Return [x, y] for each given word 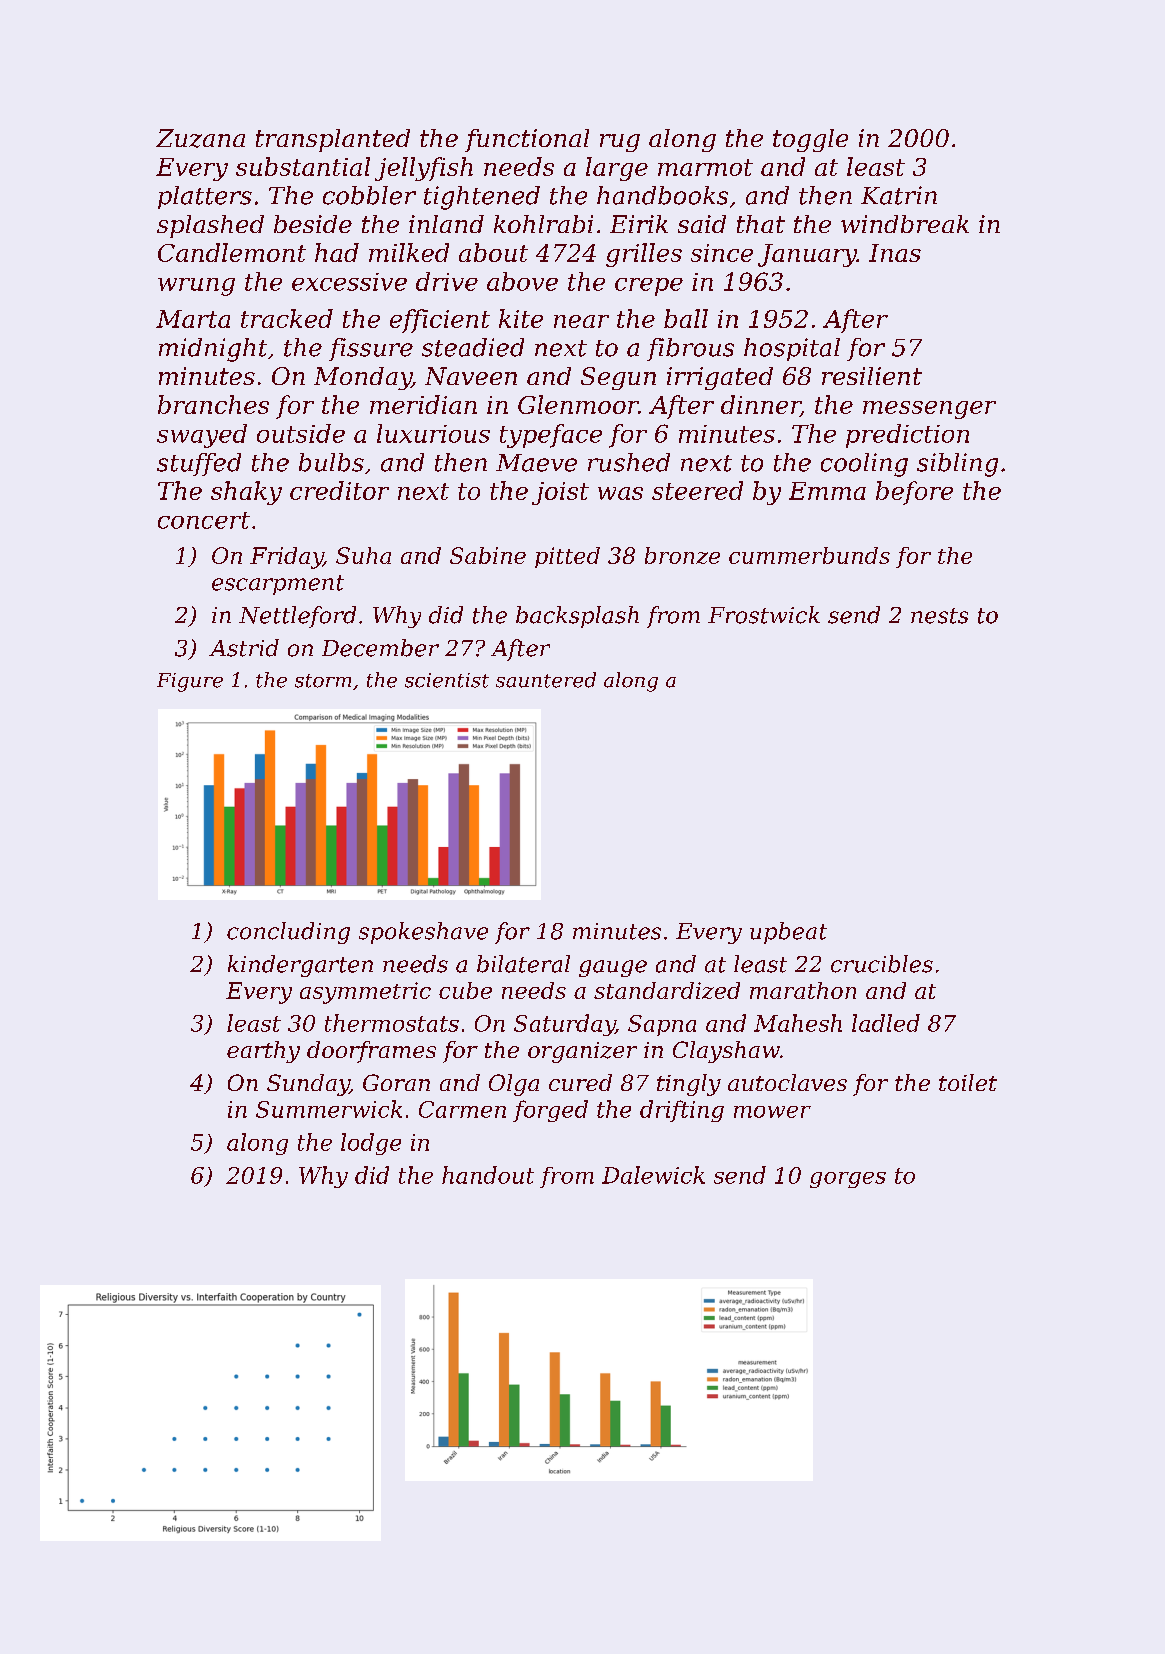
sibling [957, 465]
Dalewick [653, 1175]
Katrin [899, 195]
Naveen [471, 376]
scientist [447, 680]
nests [939, 616]
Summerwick [329, 1109]
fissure [371, 349]
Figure [190, 682]
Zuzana [200, 138]
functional [527, 140]
